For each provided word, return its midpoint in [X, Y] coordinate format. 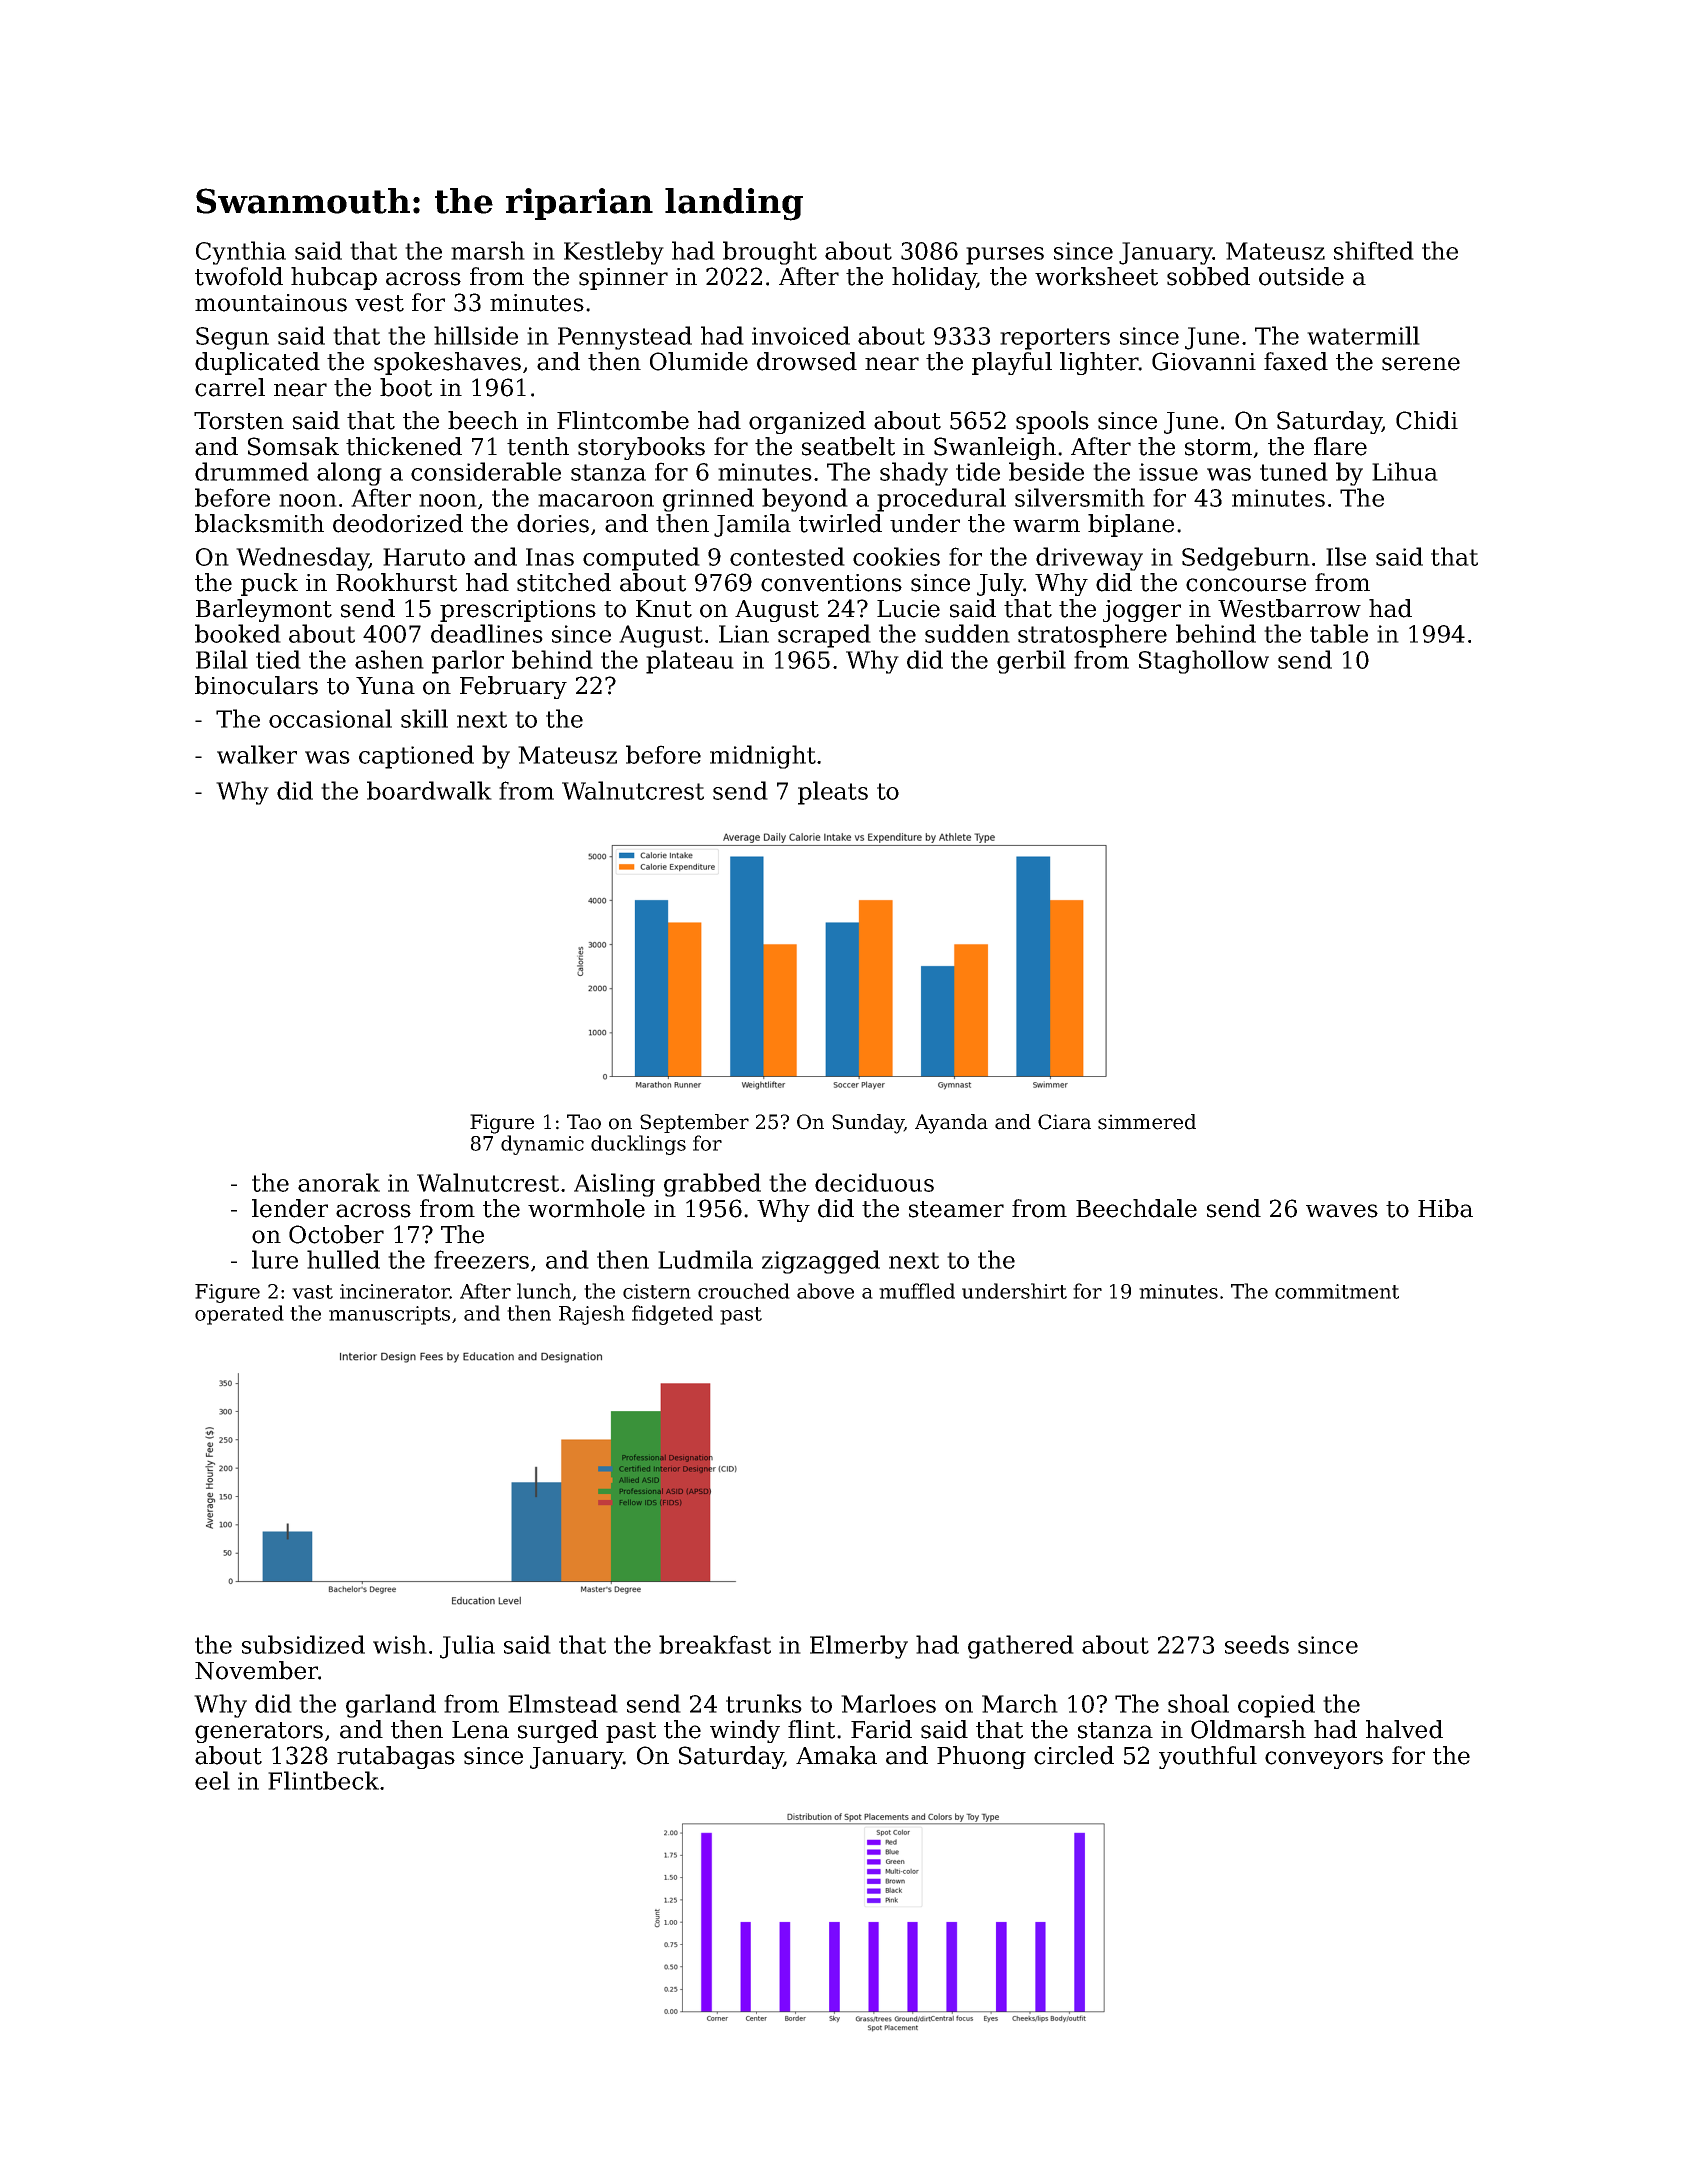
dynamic [542, 1145]
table [1339, 633]
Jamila [752, 525]
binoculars [256, 685]
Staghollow [1204, 662]
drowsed [807, 361]
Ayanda [951, 1124]
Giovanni [1204, 361]
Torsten [239, 421]
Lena [480, 1730]
